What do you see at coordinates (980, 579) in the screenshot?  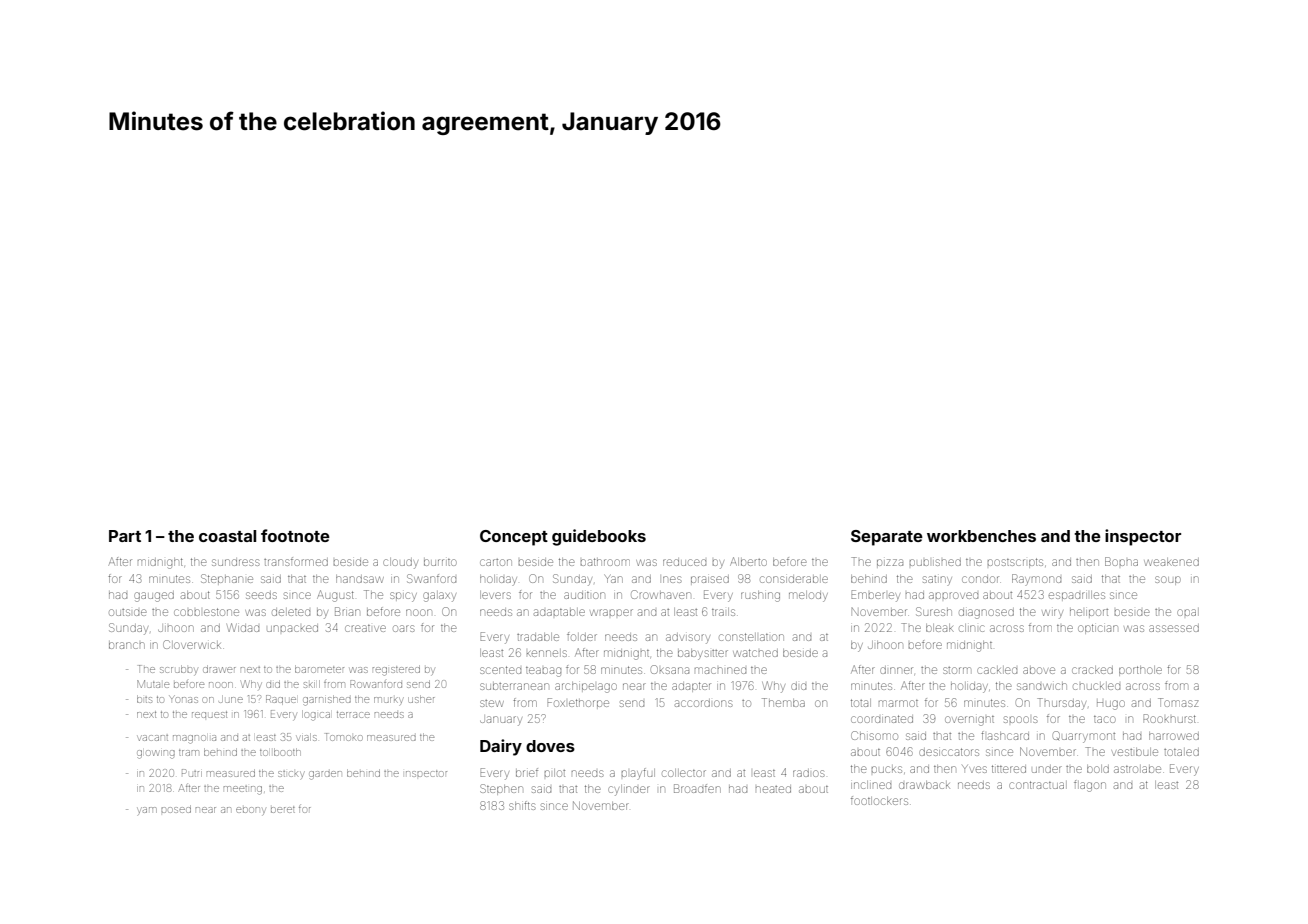 I see `condor` at bounding box center [980, 579].
